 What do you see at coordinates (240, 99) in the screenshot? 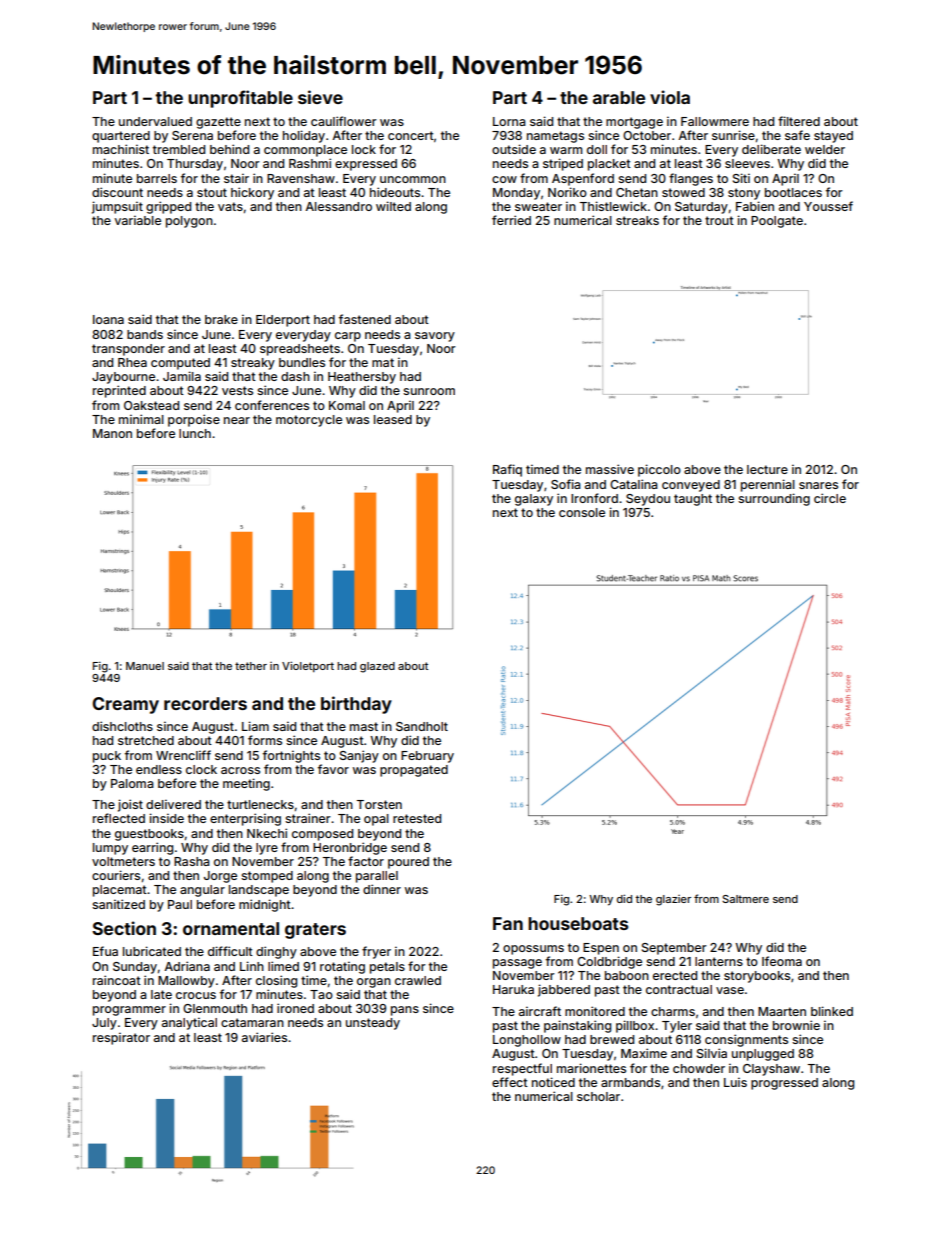
I see `unprofitable` at bounding box center [240, 99].
